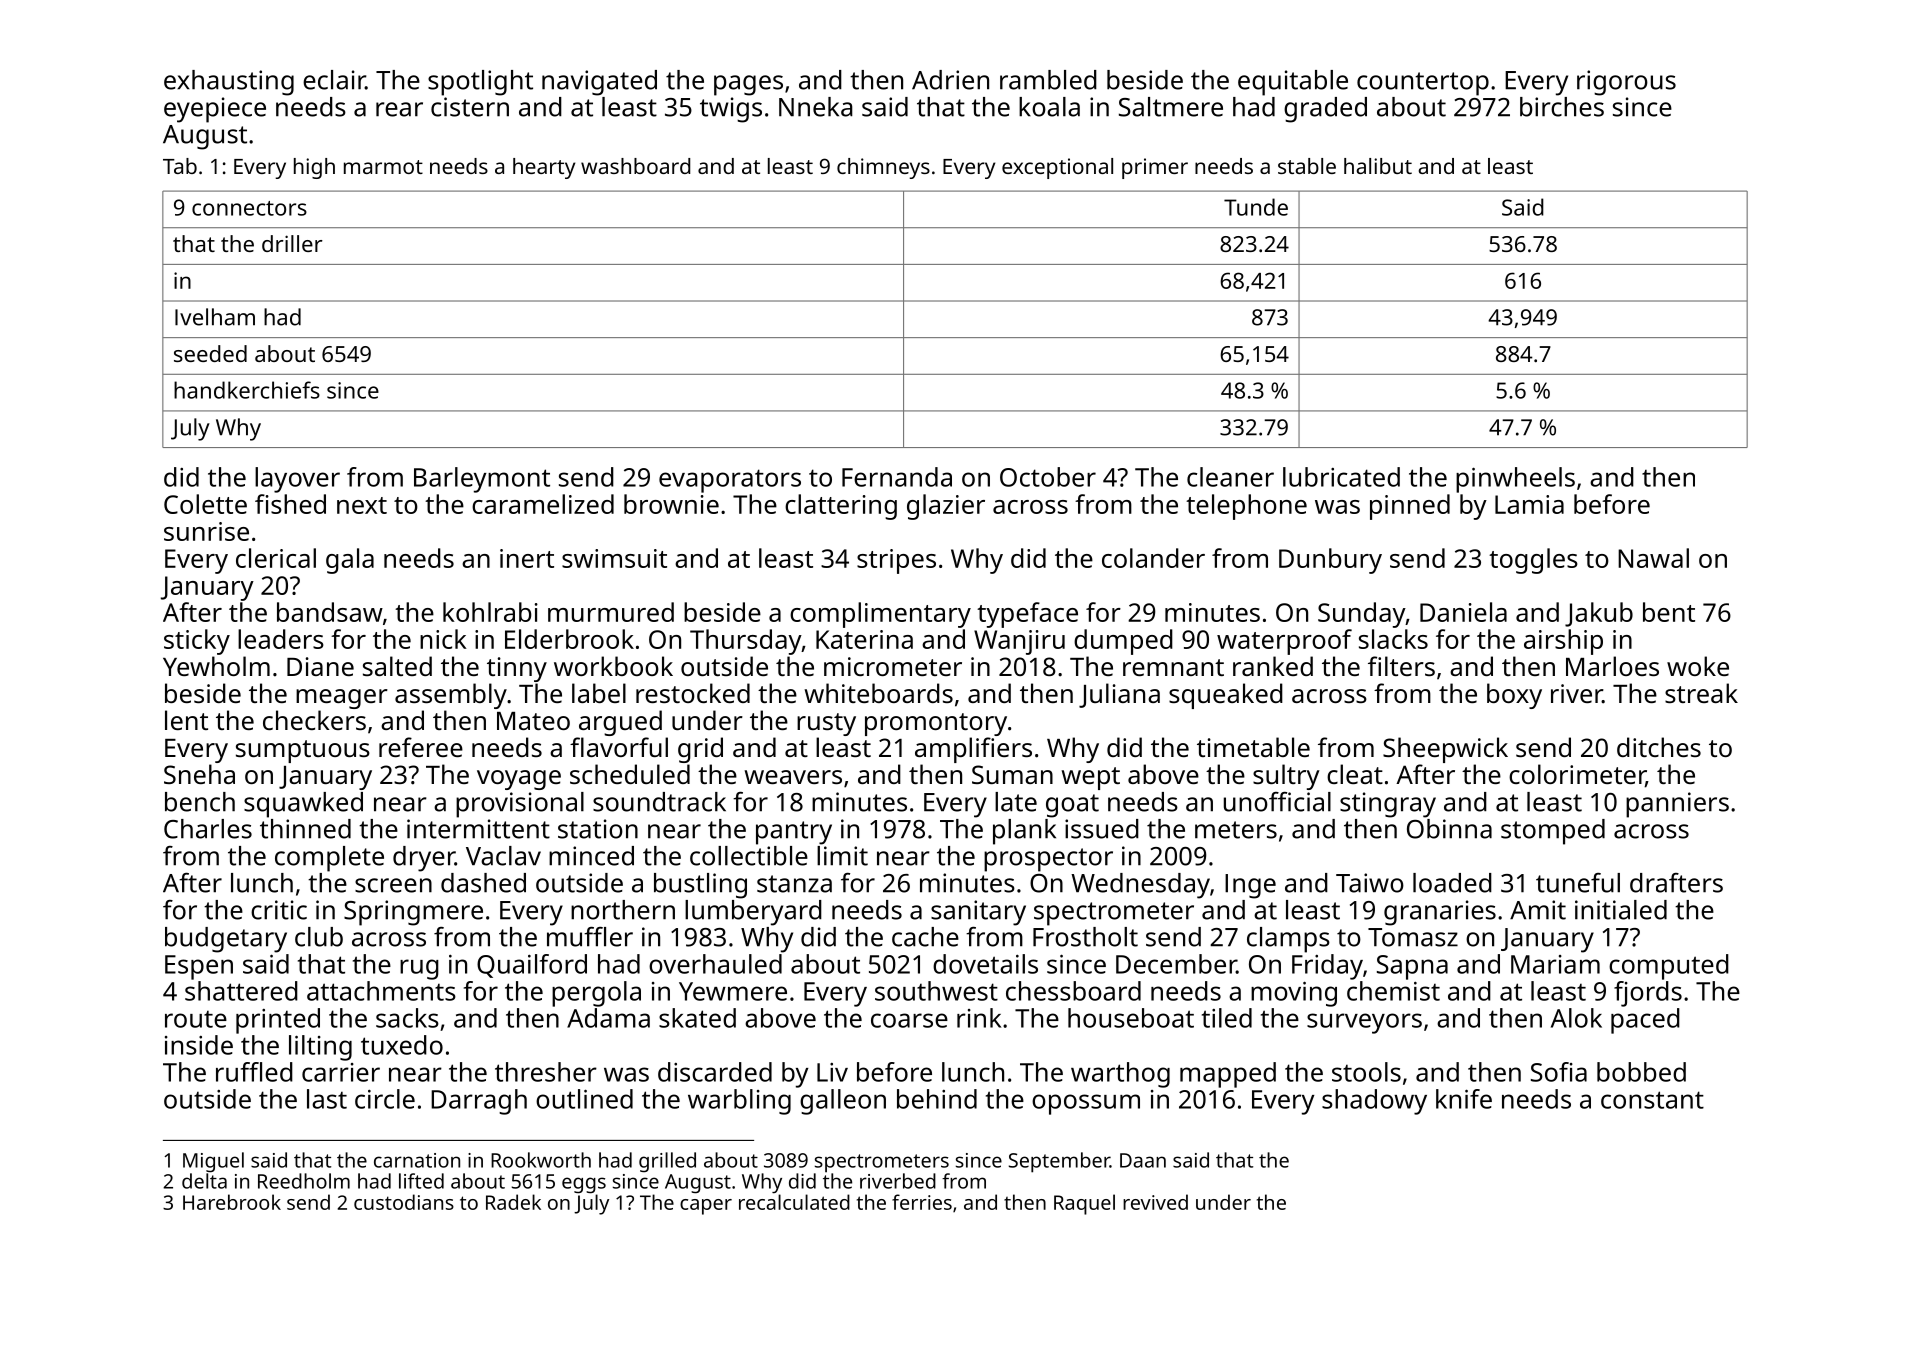  I want to click on revived, so click(1155, 1202).
